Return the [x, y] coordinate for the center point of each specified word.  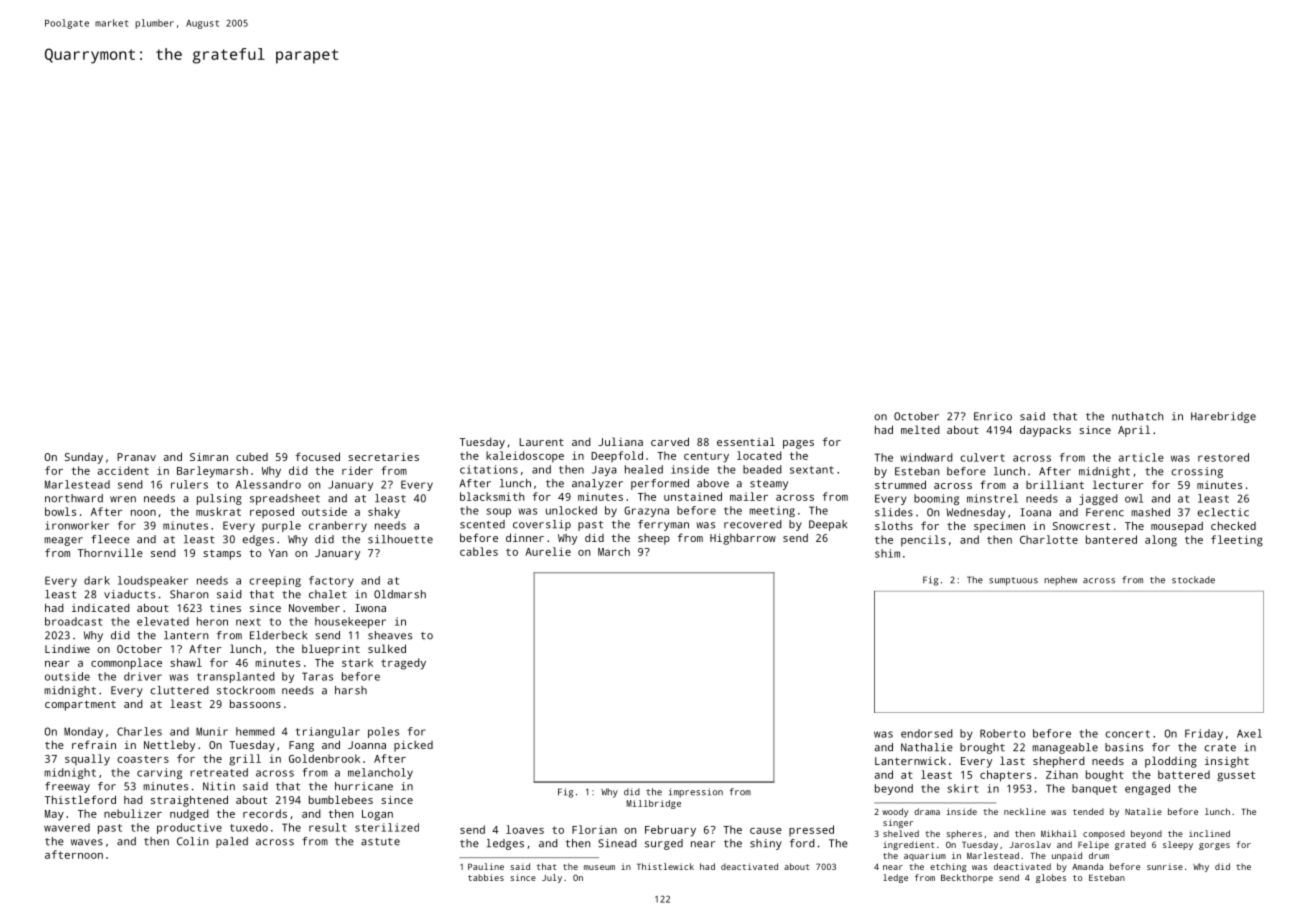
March [614, 551]
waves [87, 842]
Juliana [620, 441]
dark [97, 580]
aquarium [925, 856]
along [1161, 541]
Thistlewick [665, 866]
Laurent [541, 442]
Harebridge [1223, 417]
